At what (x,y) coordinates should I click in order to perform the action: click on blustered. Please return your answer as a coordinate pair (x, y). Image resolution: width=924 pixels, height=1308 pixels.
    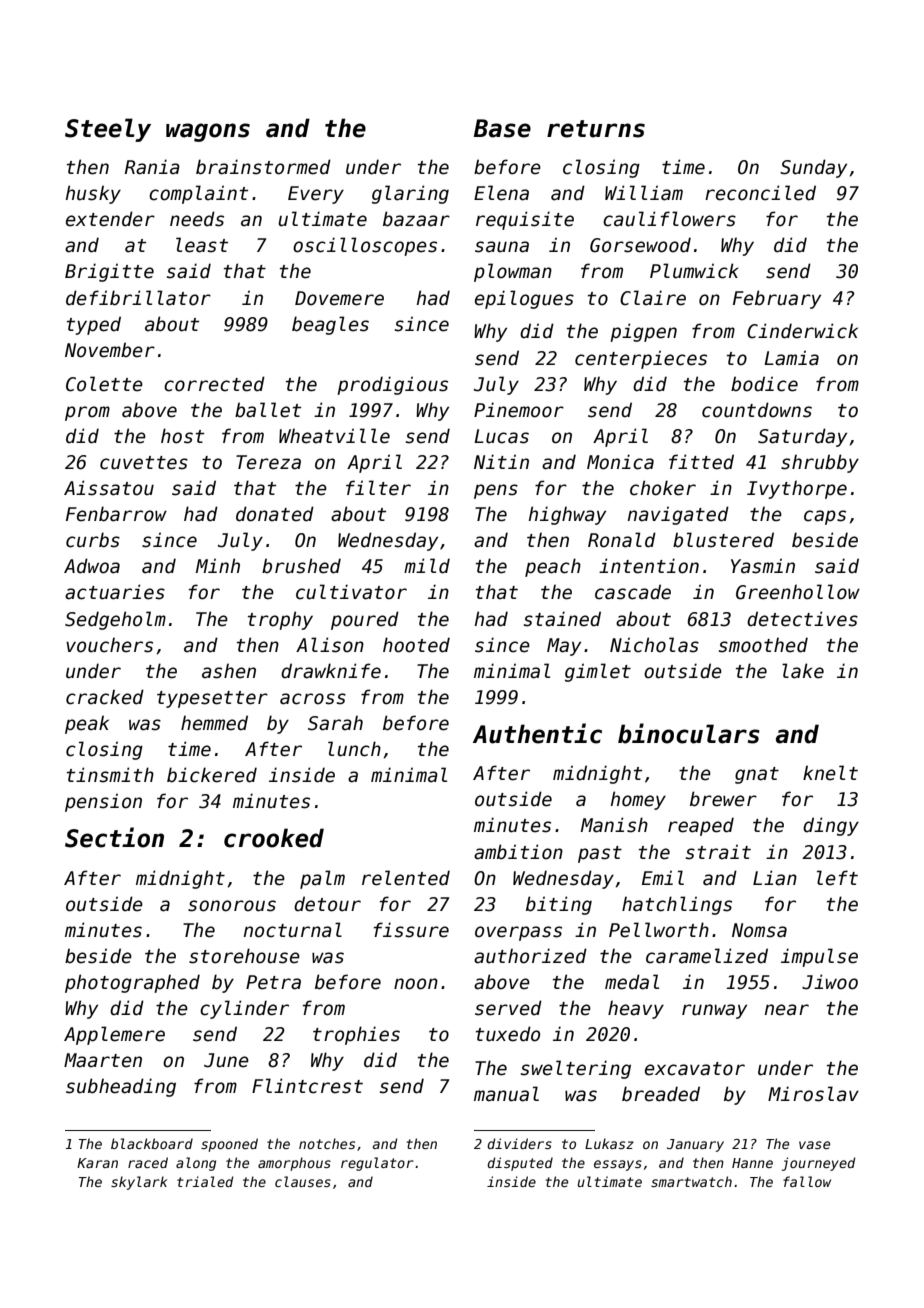
    Looking at the image, I should click on (723, 540).
